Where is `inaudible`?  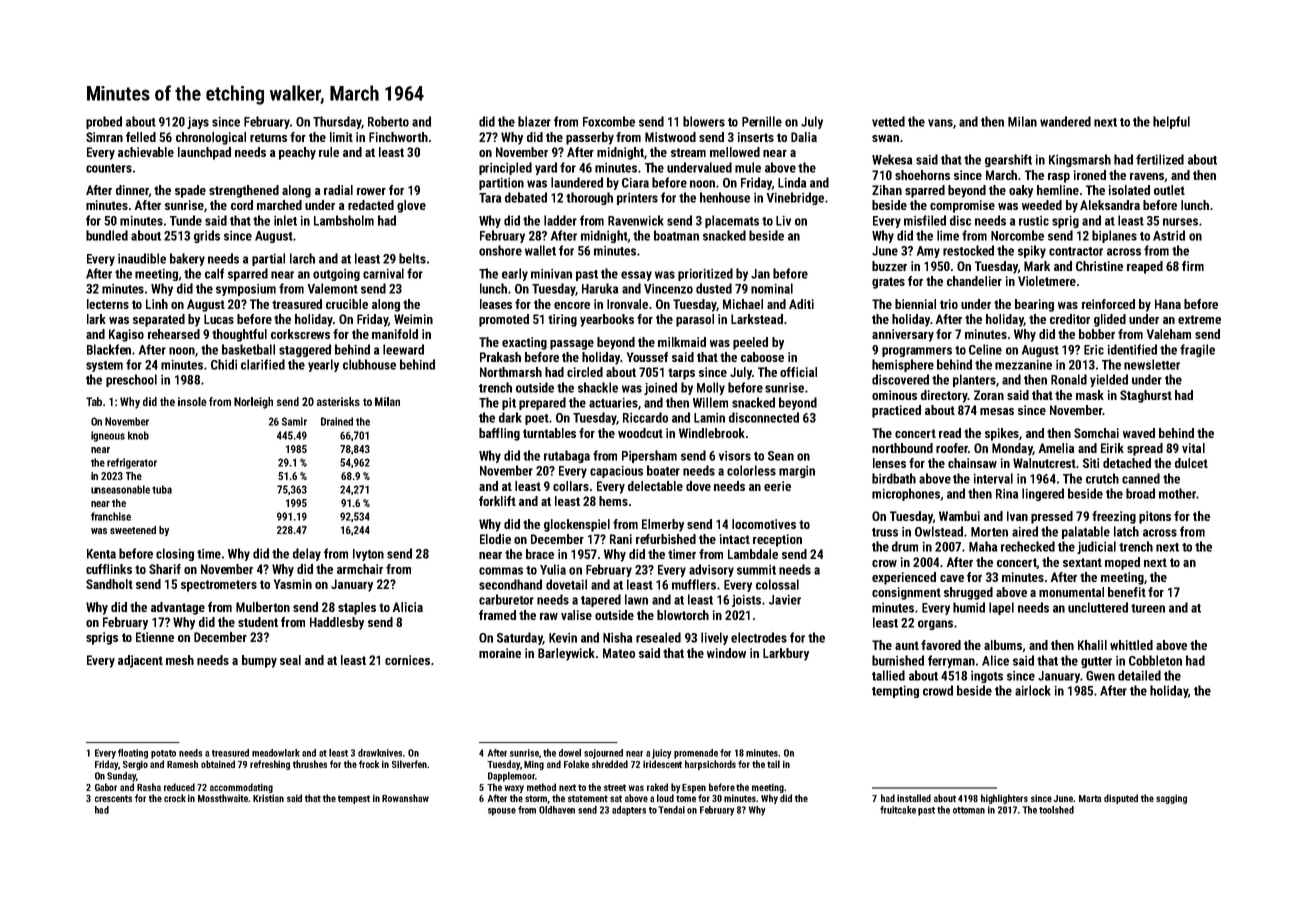
inaudible is located at coordinates (142, 258).
